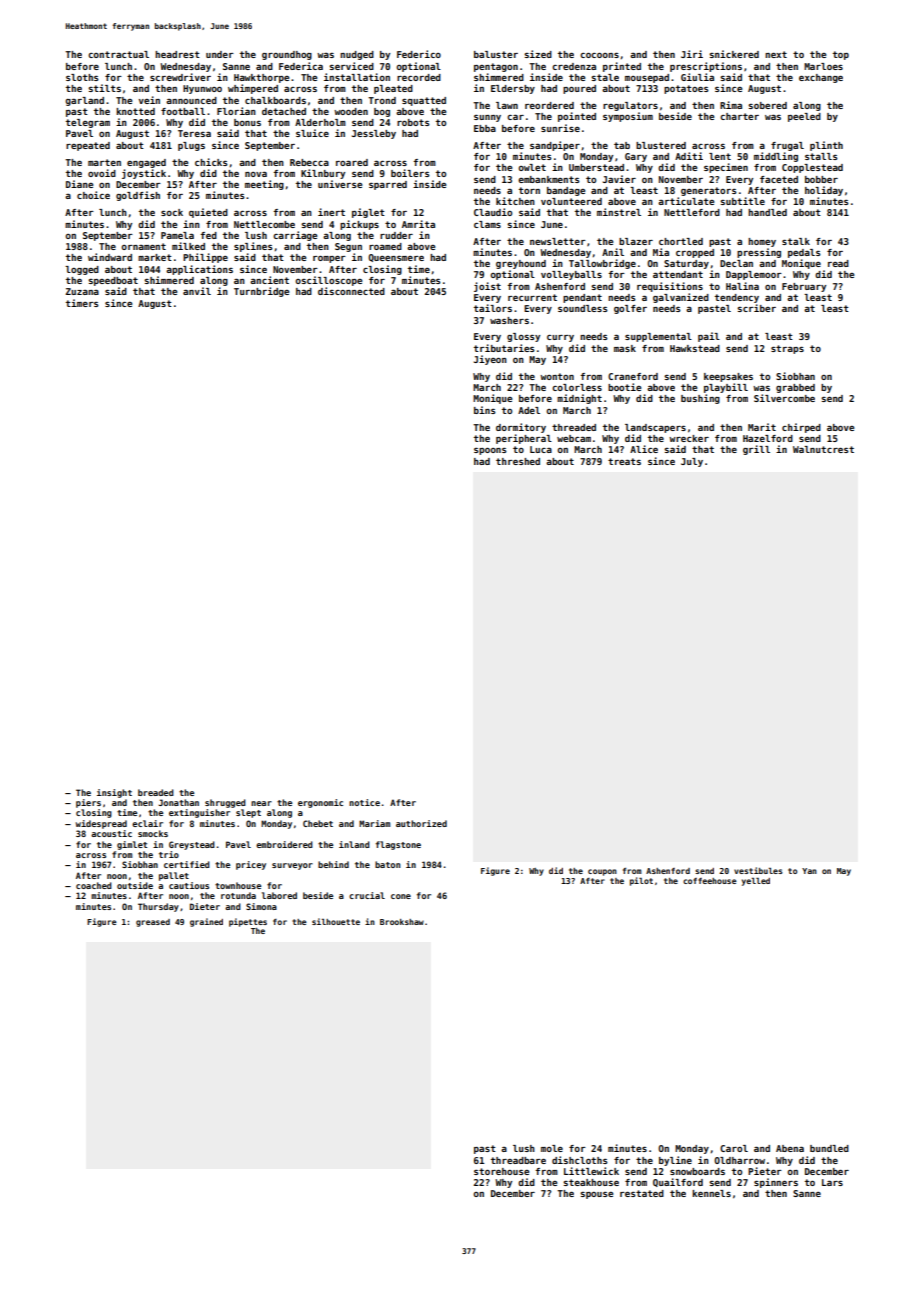 The height and width of the screenshot is (1308, 924). I want to click on storehouse, so click(501, 1171).
